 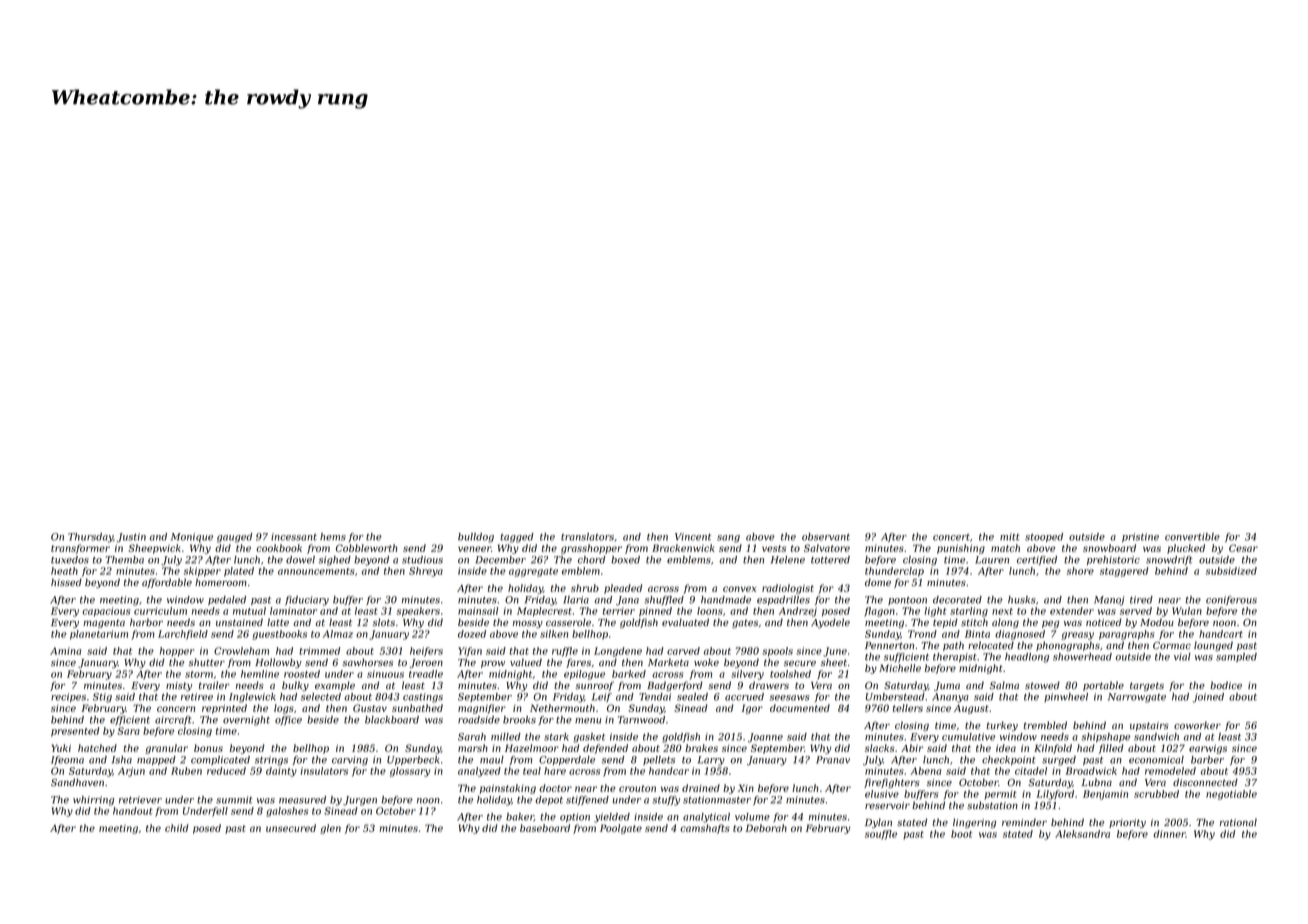 What do you see at coordinates (1238, 822) in the screenshot?
I see `rational` at bounding box center [1238, 822].
